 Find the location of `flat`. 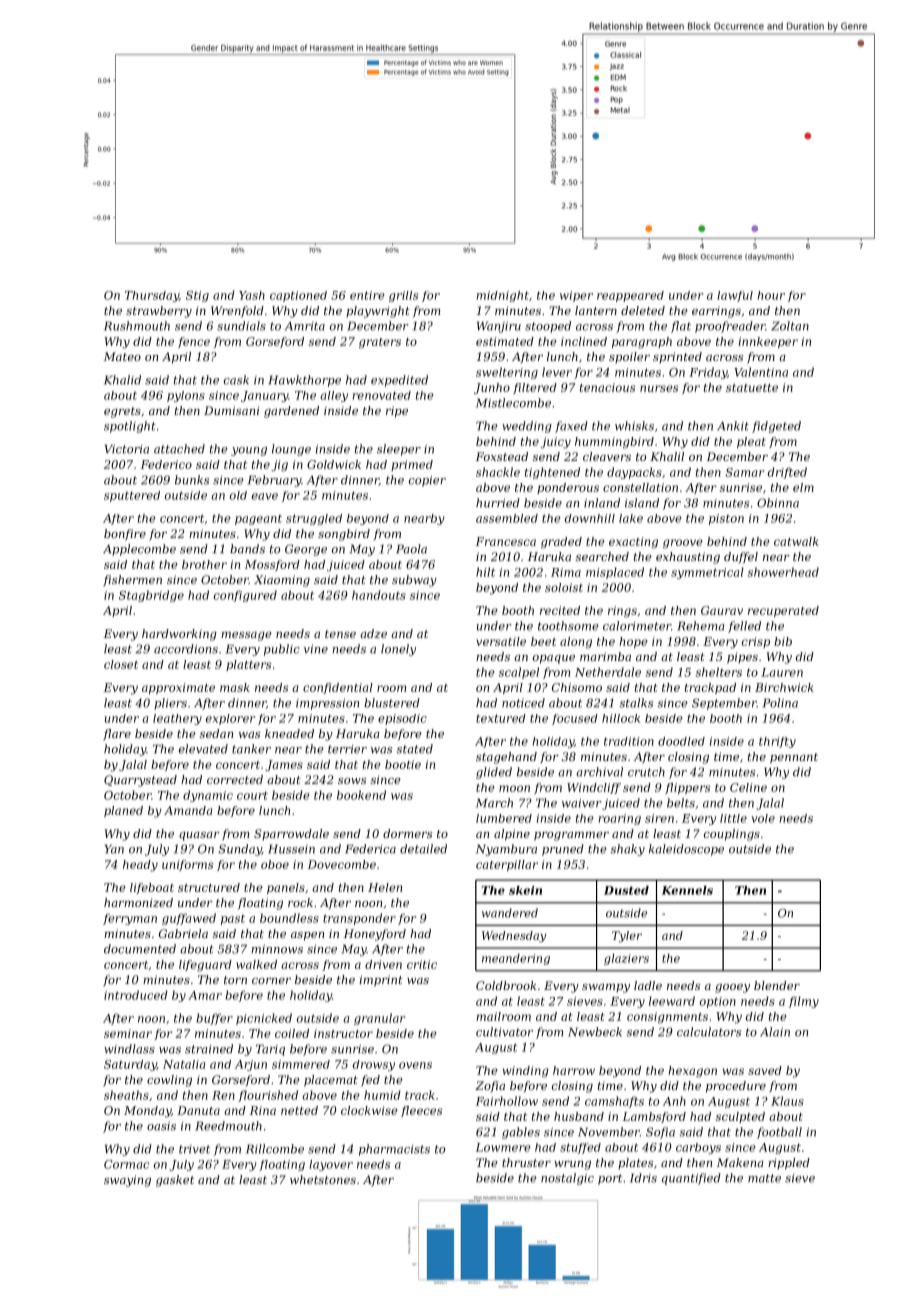

flat is located at coordinates (681, 327).
